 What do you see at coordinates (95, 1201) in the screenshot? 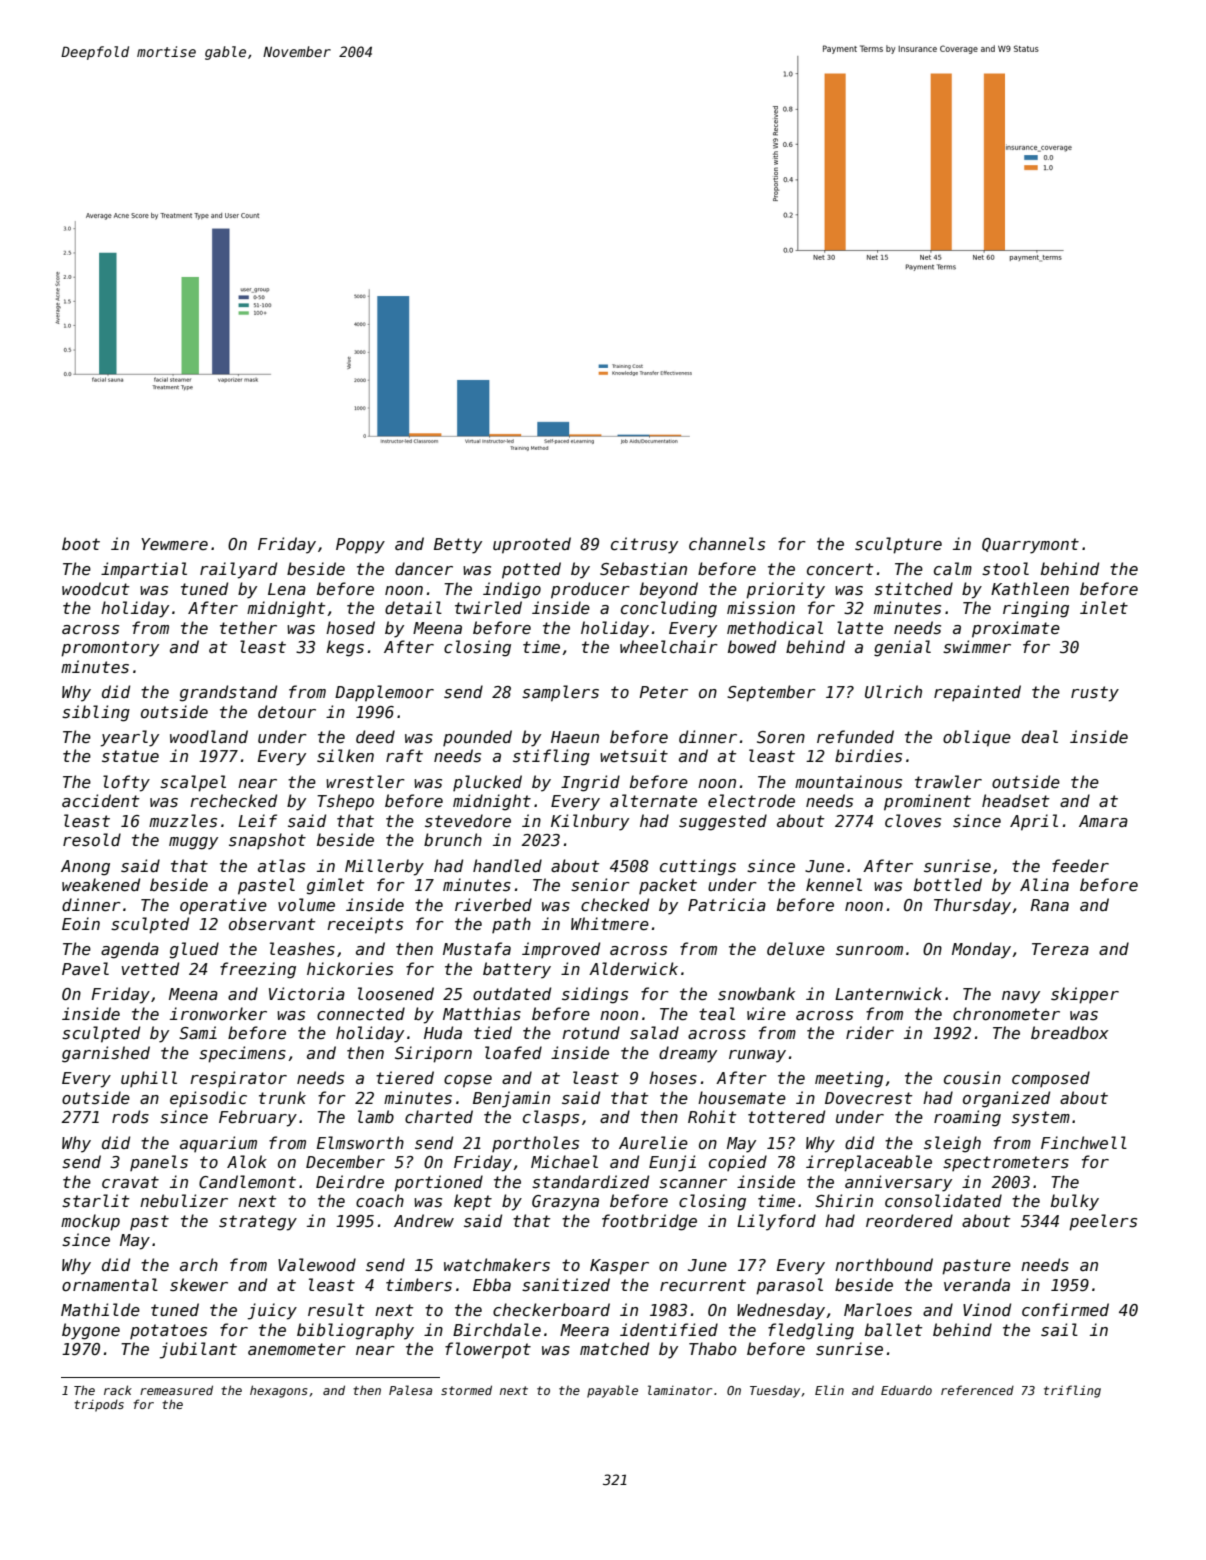
I see `starlit` at bounding box center [95, 1201].
